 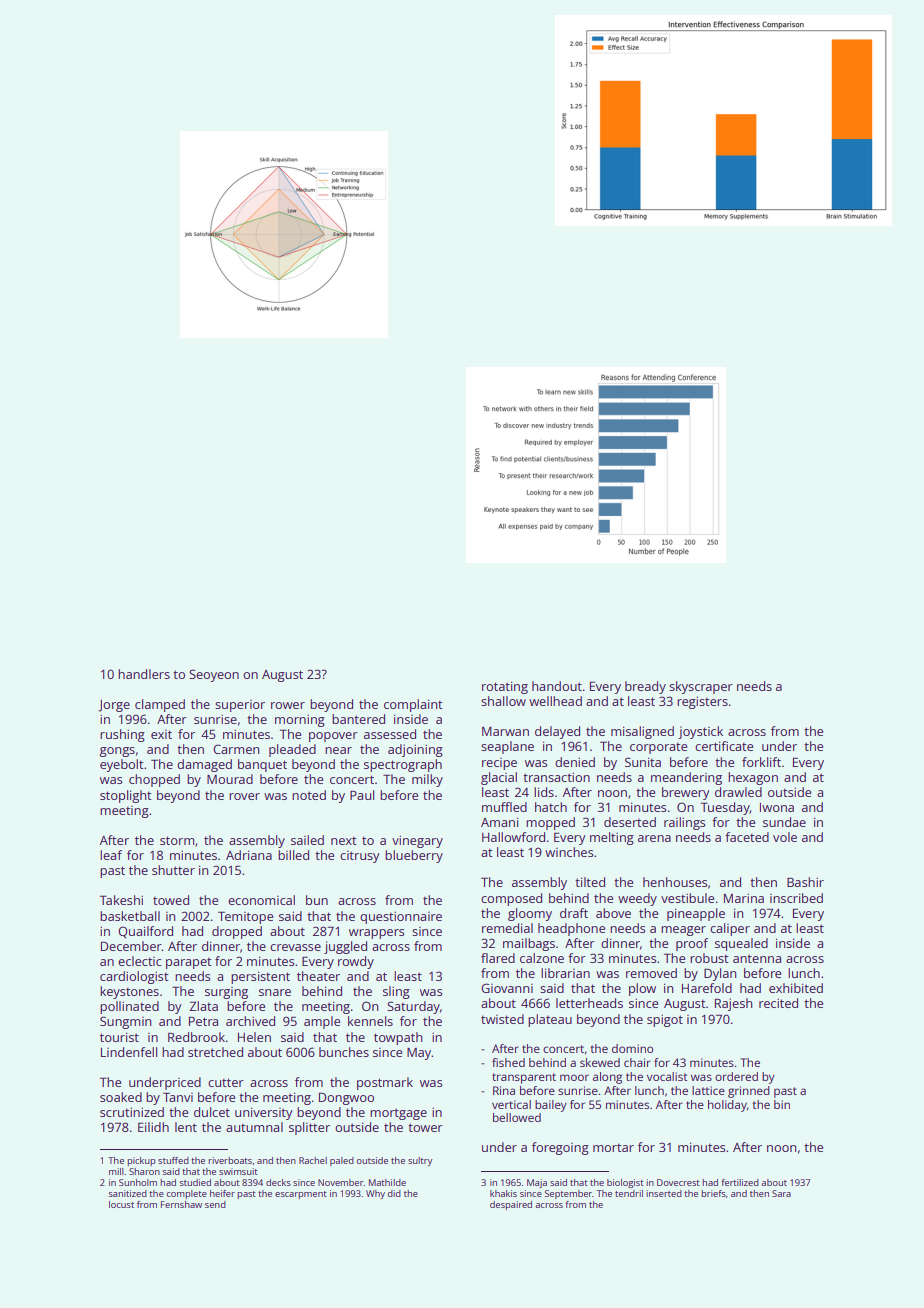 What do you see at coordinates (796, 988) in the screenshot?
I see `exhibited` at bounding box center [796, 988].
